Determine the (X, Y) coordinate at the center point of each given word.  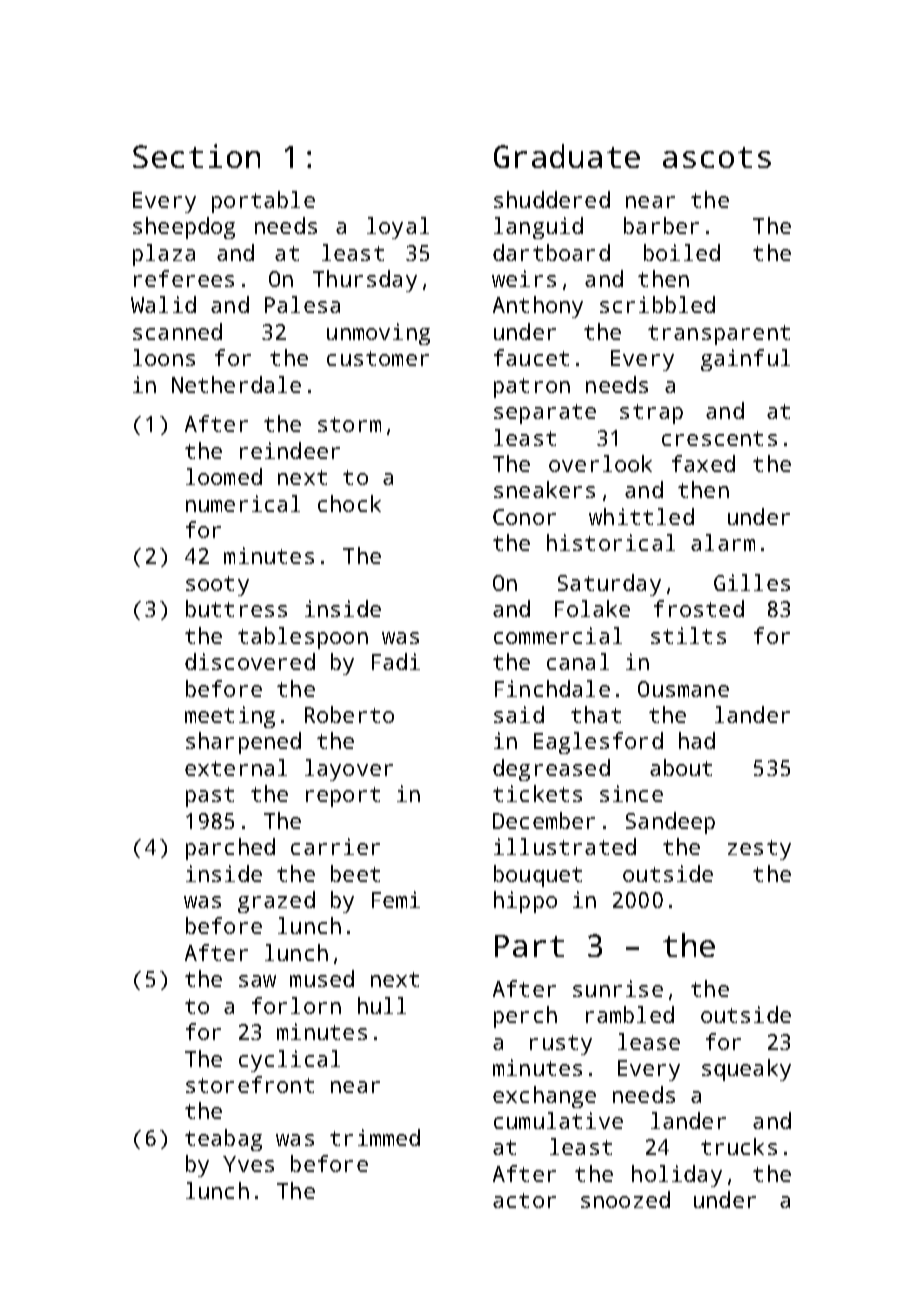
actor (524, 1200)
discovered (250, 661)
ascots (717, 157)
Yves (248, 1164)
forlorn (296, 1005)
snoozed (625, 1199)
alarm (723, 542)
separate (545, 414)
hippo (525, 902)
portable (263, 202)
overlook (600, 463)
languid (538, 228)
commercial (558, 635)
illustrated (565, 846)
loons (164, 357)
